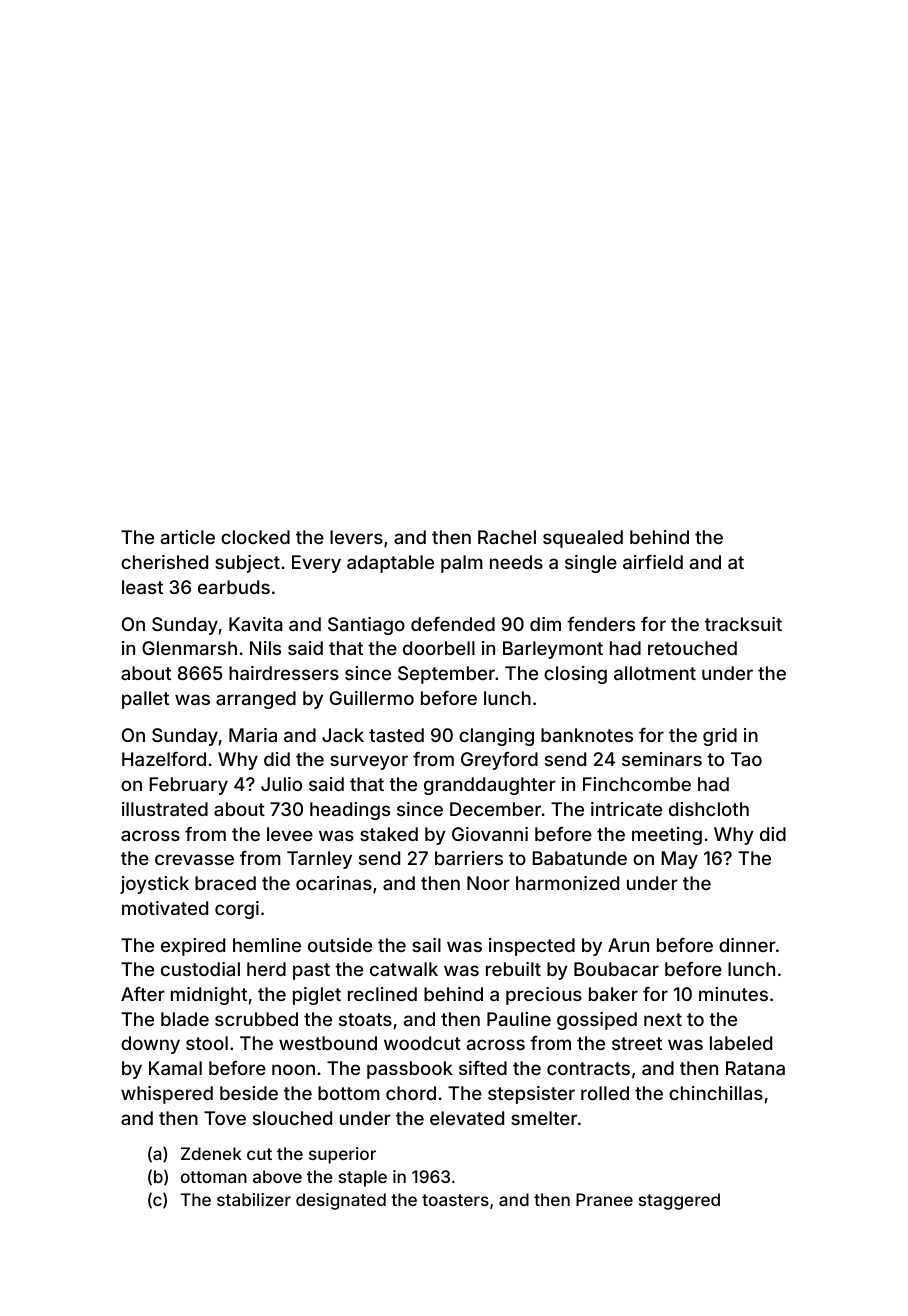  I want to click on stabilizer, so click(254, 1199).
